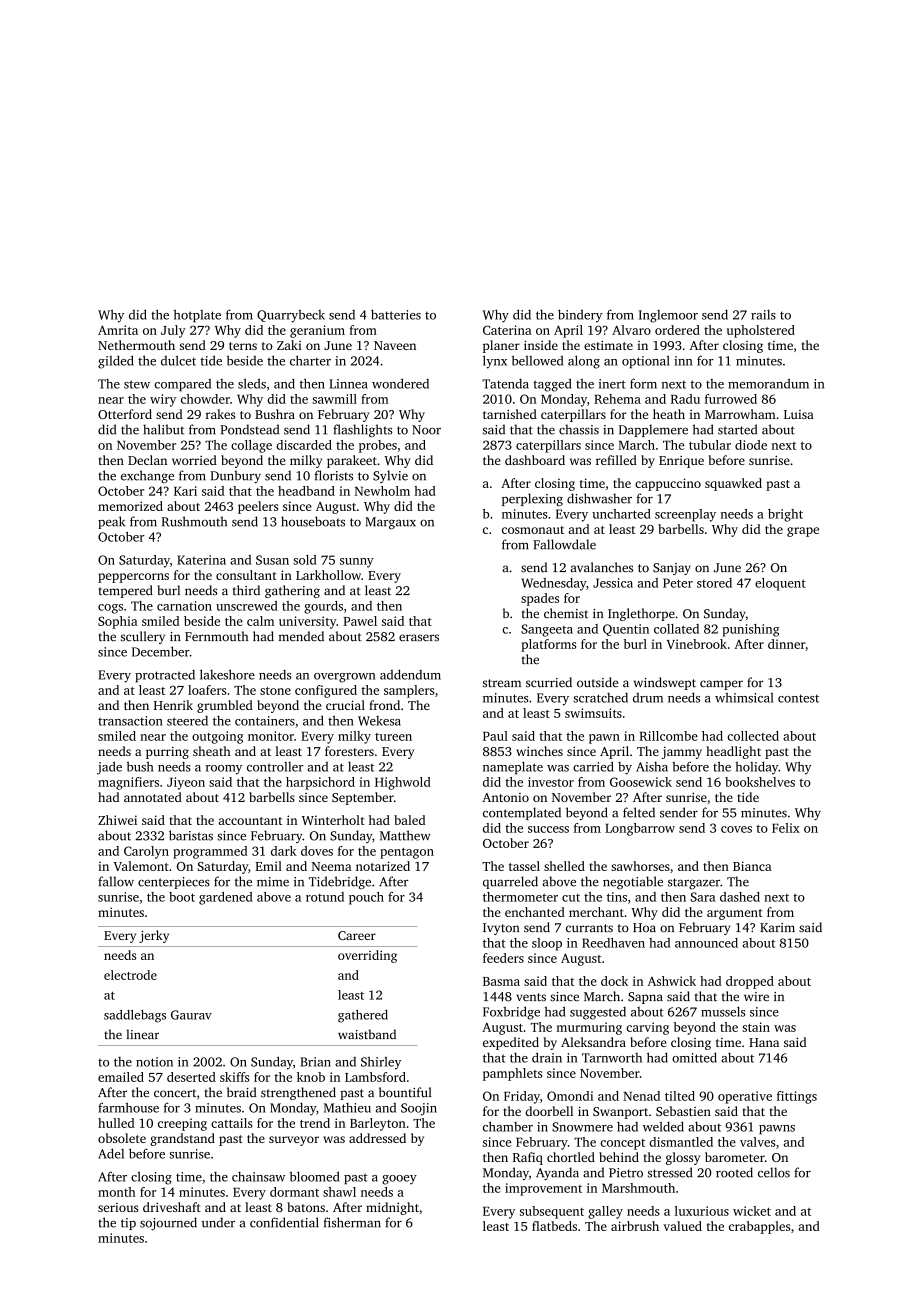 This page has height=1308, width=924. What do you see at coordinates (759, 1227) in the page?
I see `crabapples` at bounding box center [759, 1227].
